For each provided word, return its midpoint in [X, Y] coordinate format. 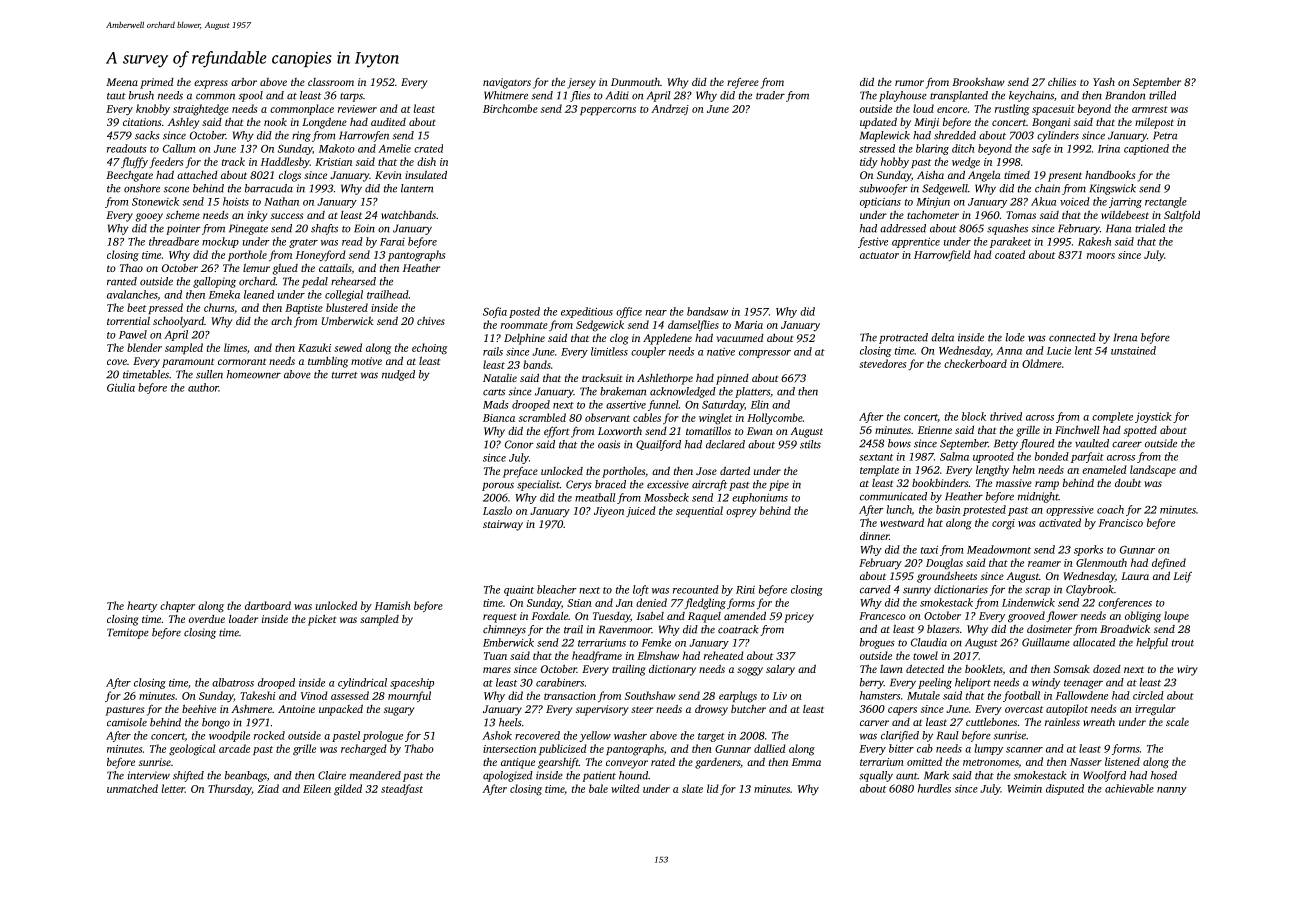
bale [598, 788]
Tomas [1021, 215]
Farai [392, 242]
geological [192, 750]
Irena [1125, 337]
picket [322, 620]
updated [878, 123]
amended [745, 616]
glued [285, 269]
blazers [943, 629]
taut [116, 96]
